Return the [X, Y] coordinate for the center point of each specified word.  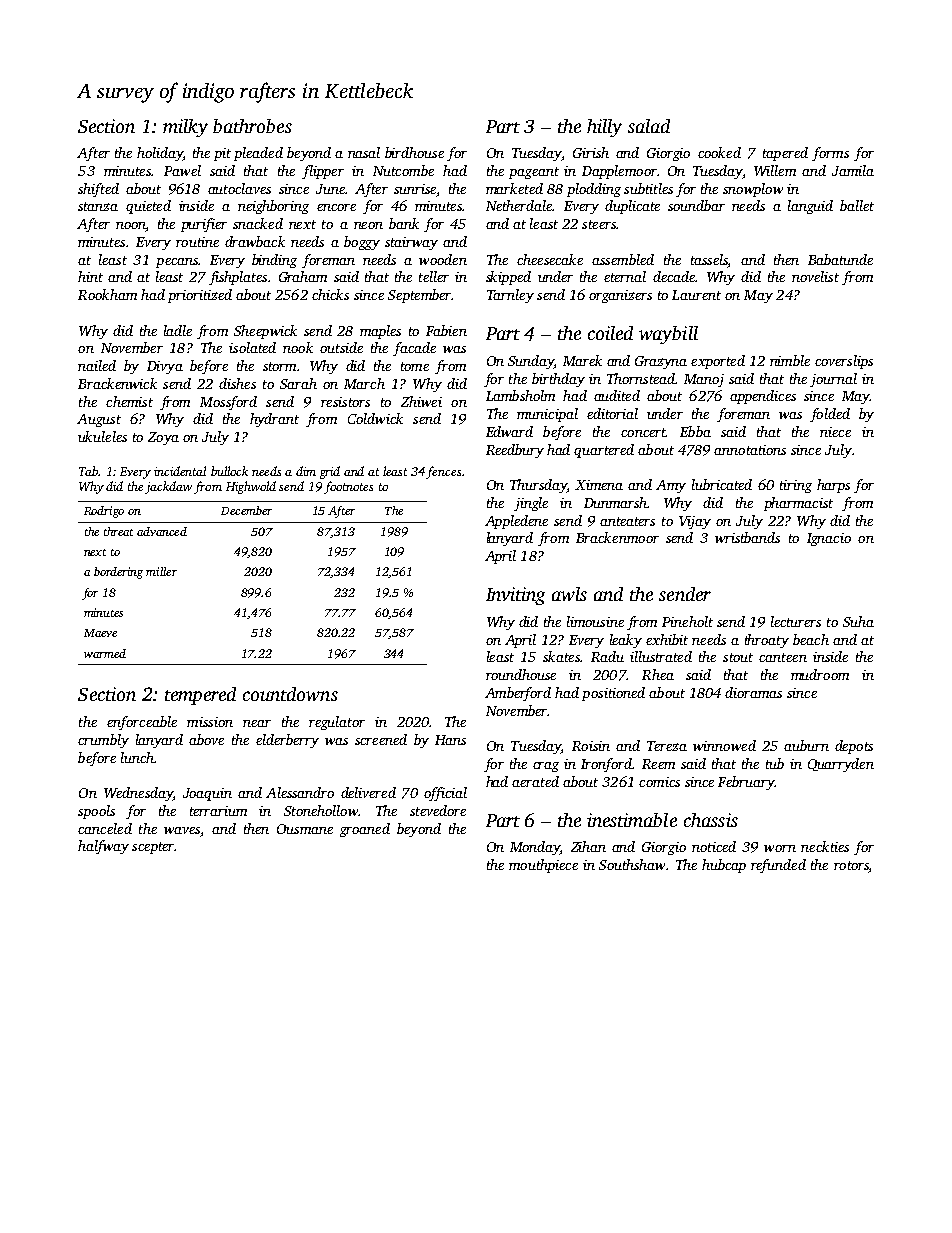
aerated [535, 781]
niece [835, 432]
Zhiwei [421, 401]
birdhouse [414, 152]
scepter [153, 848]
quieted [148, 207]
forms [830, 154]
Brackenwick [117, 383]
